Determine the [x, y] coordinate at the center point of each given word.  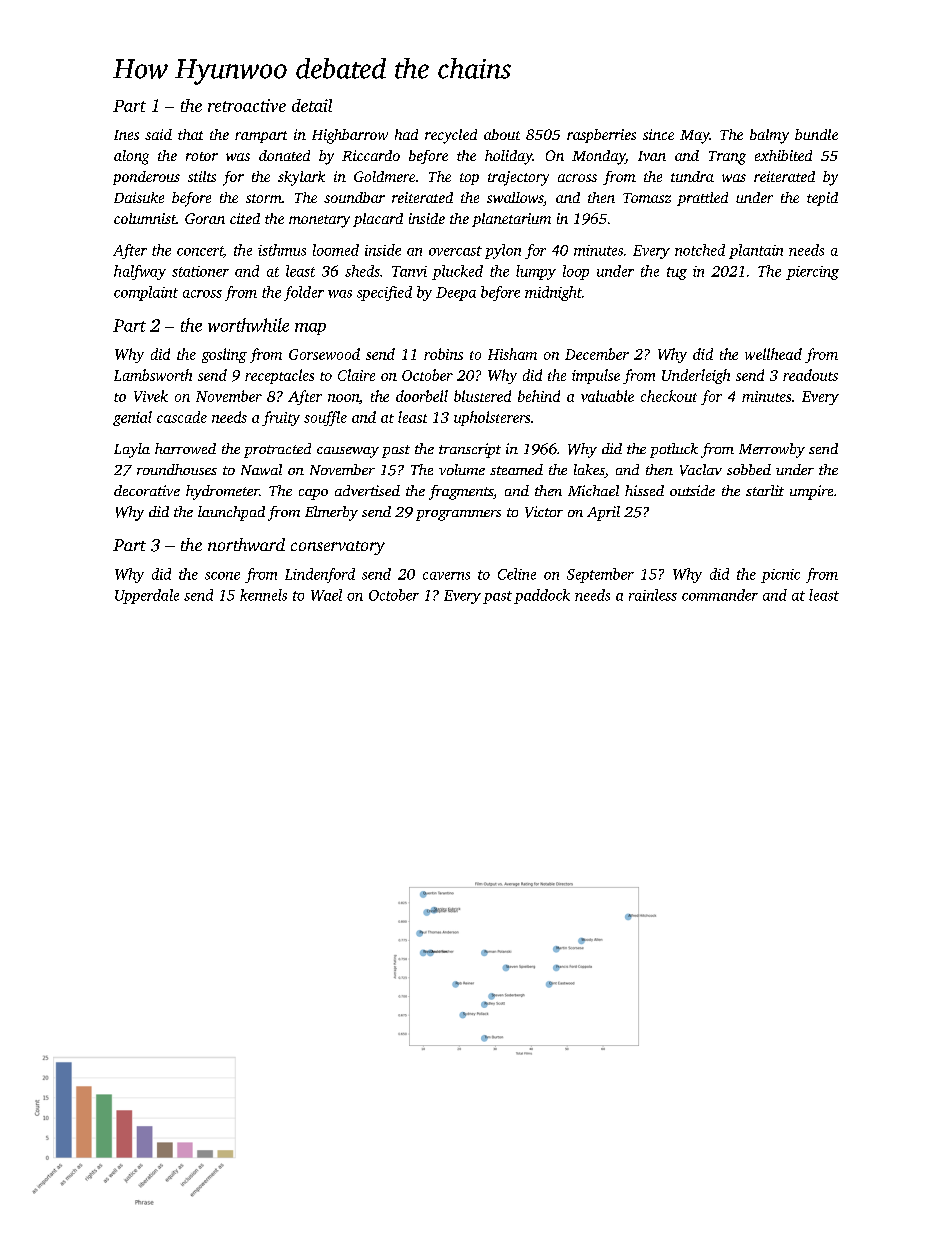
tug [677, 273]
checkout [669, 396]
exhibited [783, 155]
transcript [470, 450]
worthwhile [248, 325]
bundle [816, 134]
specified [384, 293]
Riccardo [371, 155]
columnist [145, 218]
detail [312, 105]
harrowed [185, 448]
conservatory [338, 548]
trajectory [518, 178]
